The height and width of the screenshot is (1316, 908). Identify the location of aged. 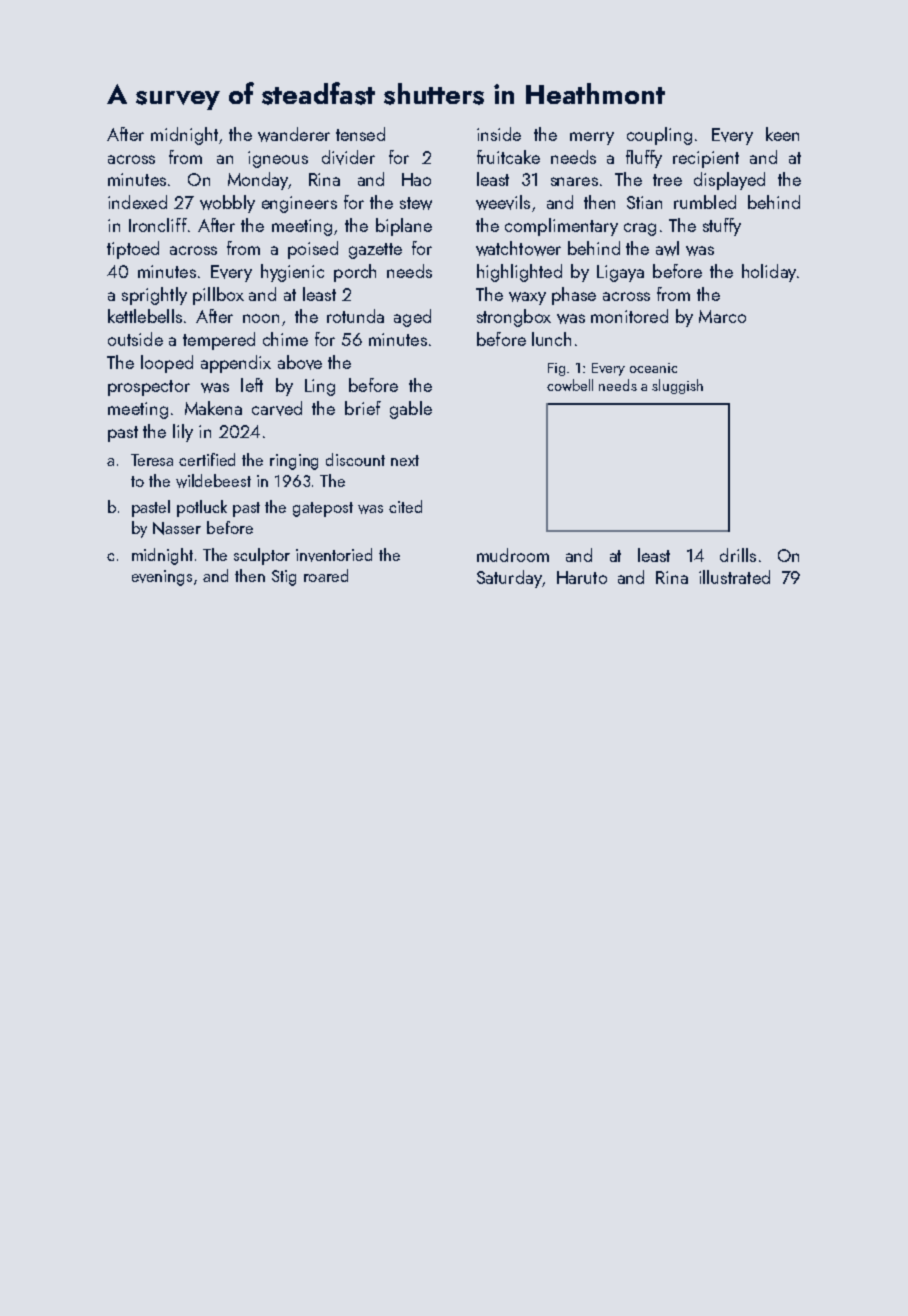
(412, 318).
